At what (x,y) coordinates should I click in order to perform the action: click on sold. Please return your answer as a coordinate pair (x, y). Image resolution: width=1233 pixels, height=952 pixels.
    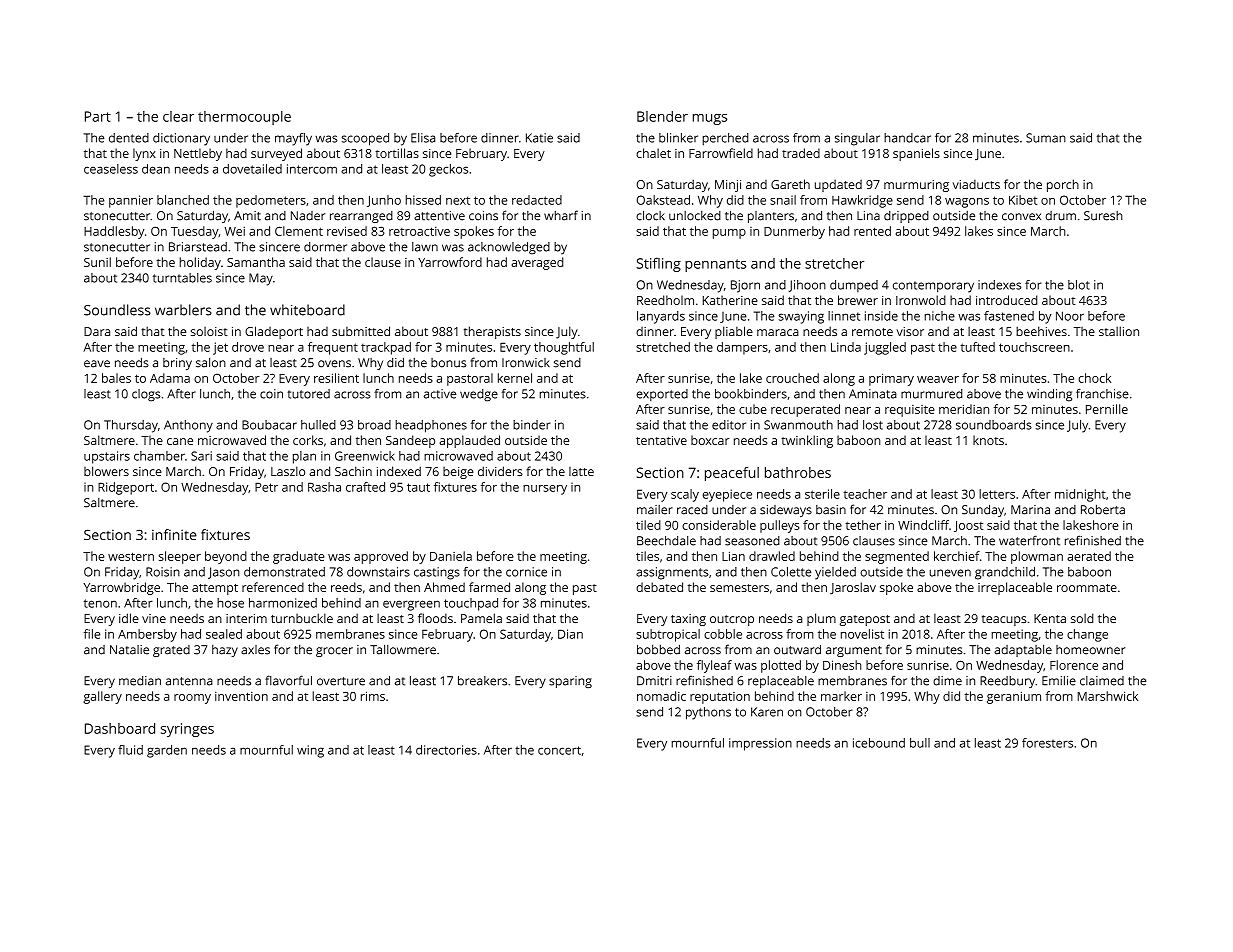
    Looking at the image, I should click on (1082, 618).
